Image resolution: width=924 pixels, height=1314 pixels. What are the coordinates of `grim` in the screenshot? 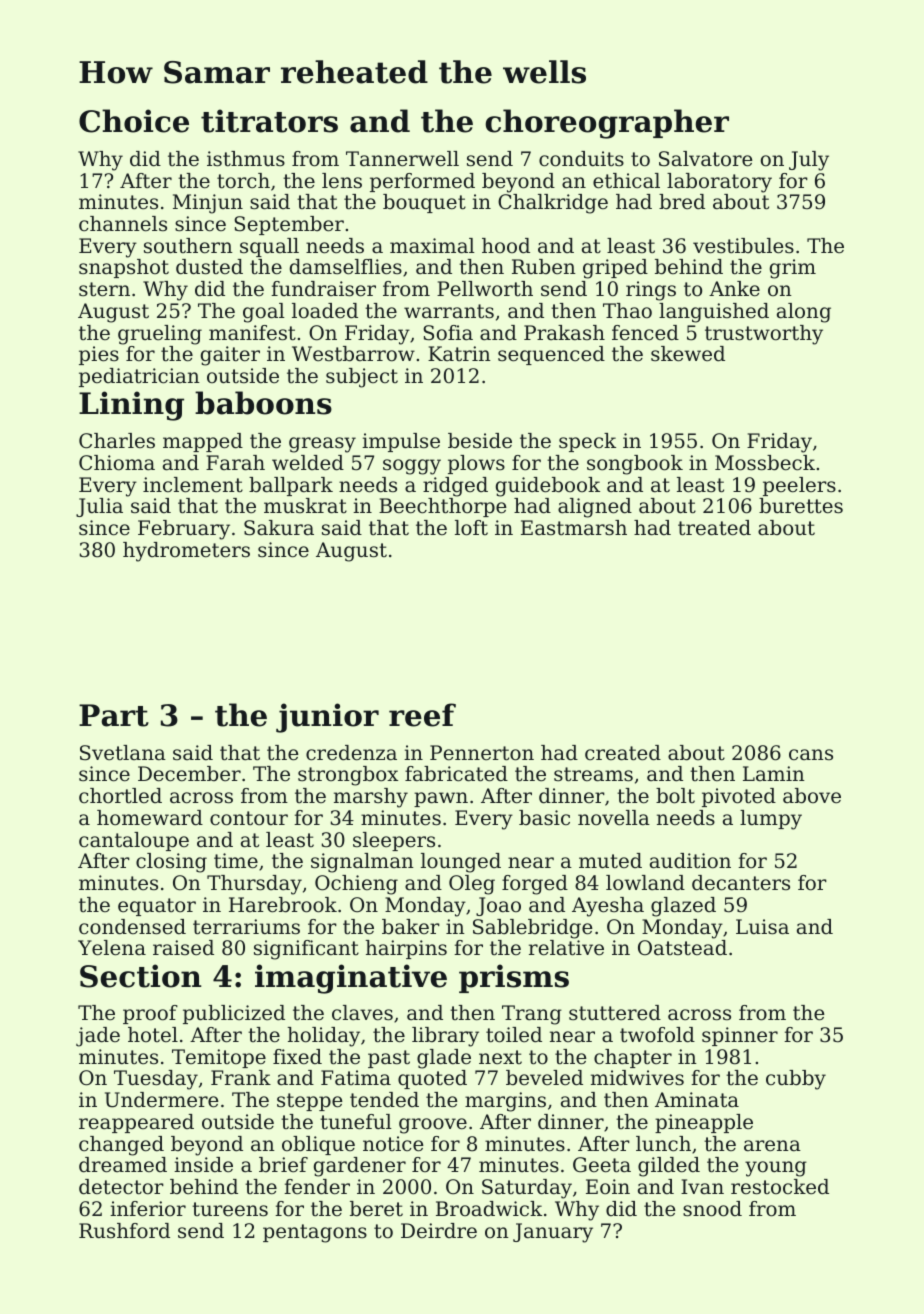 It's located at (793, 269).
